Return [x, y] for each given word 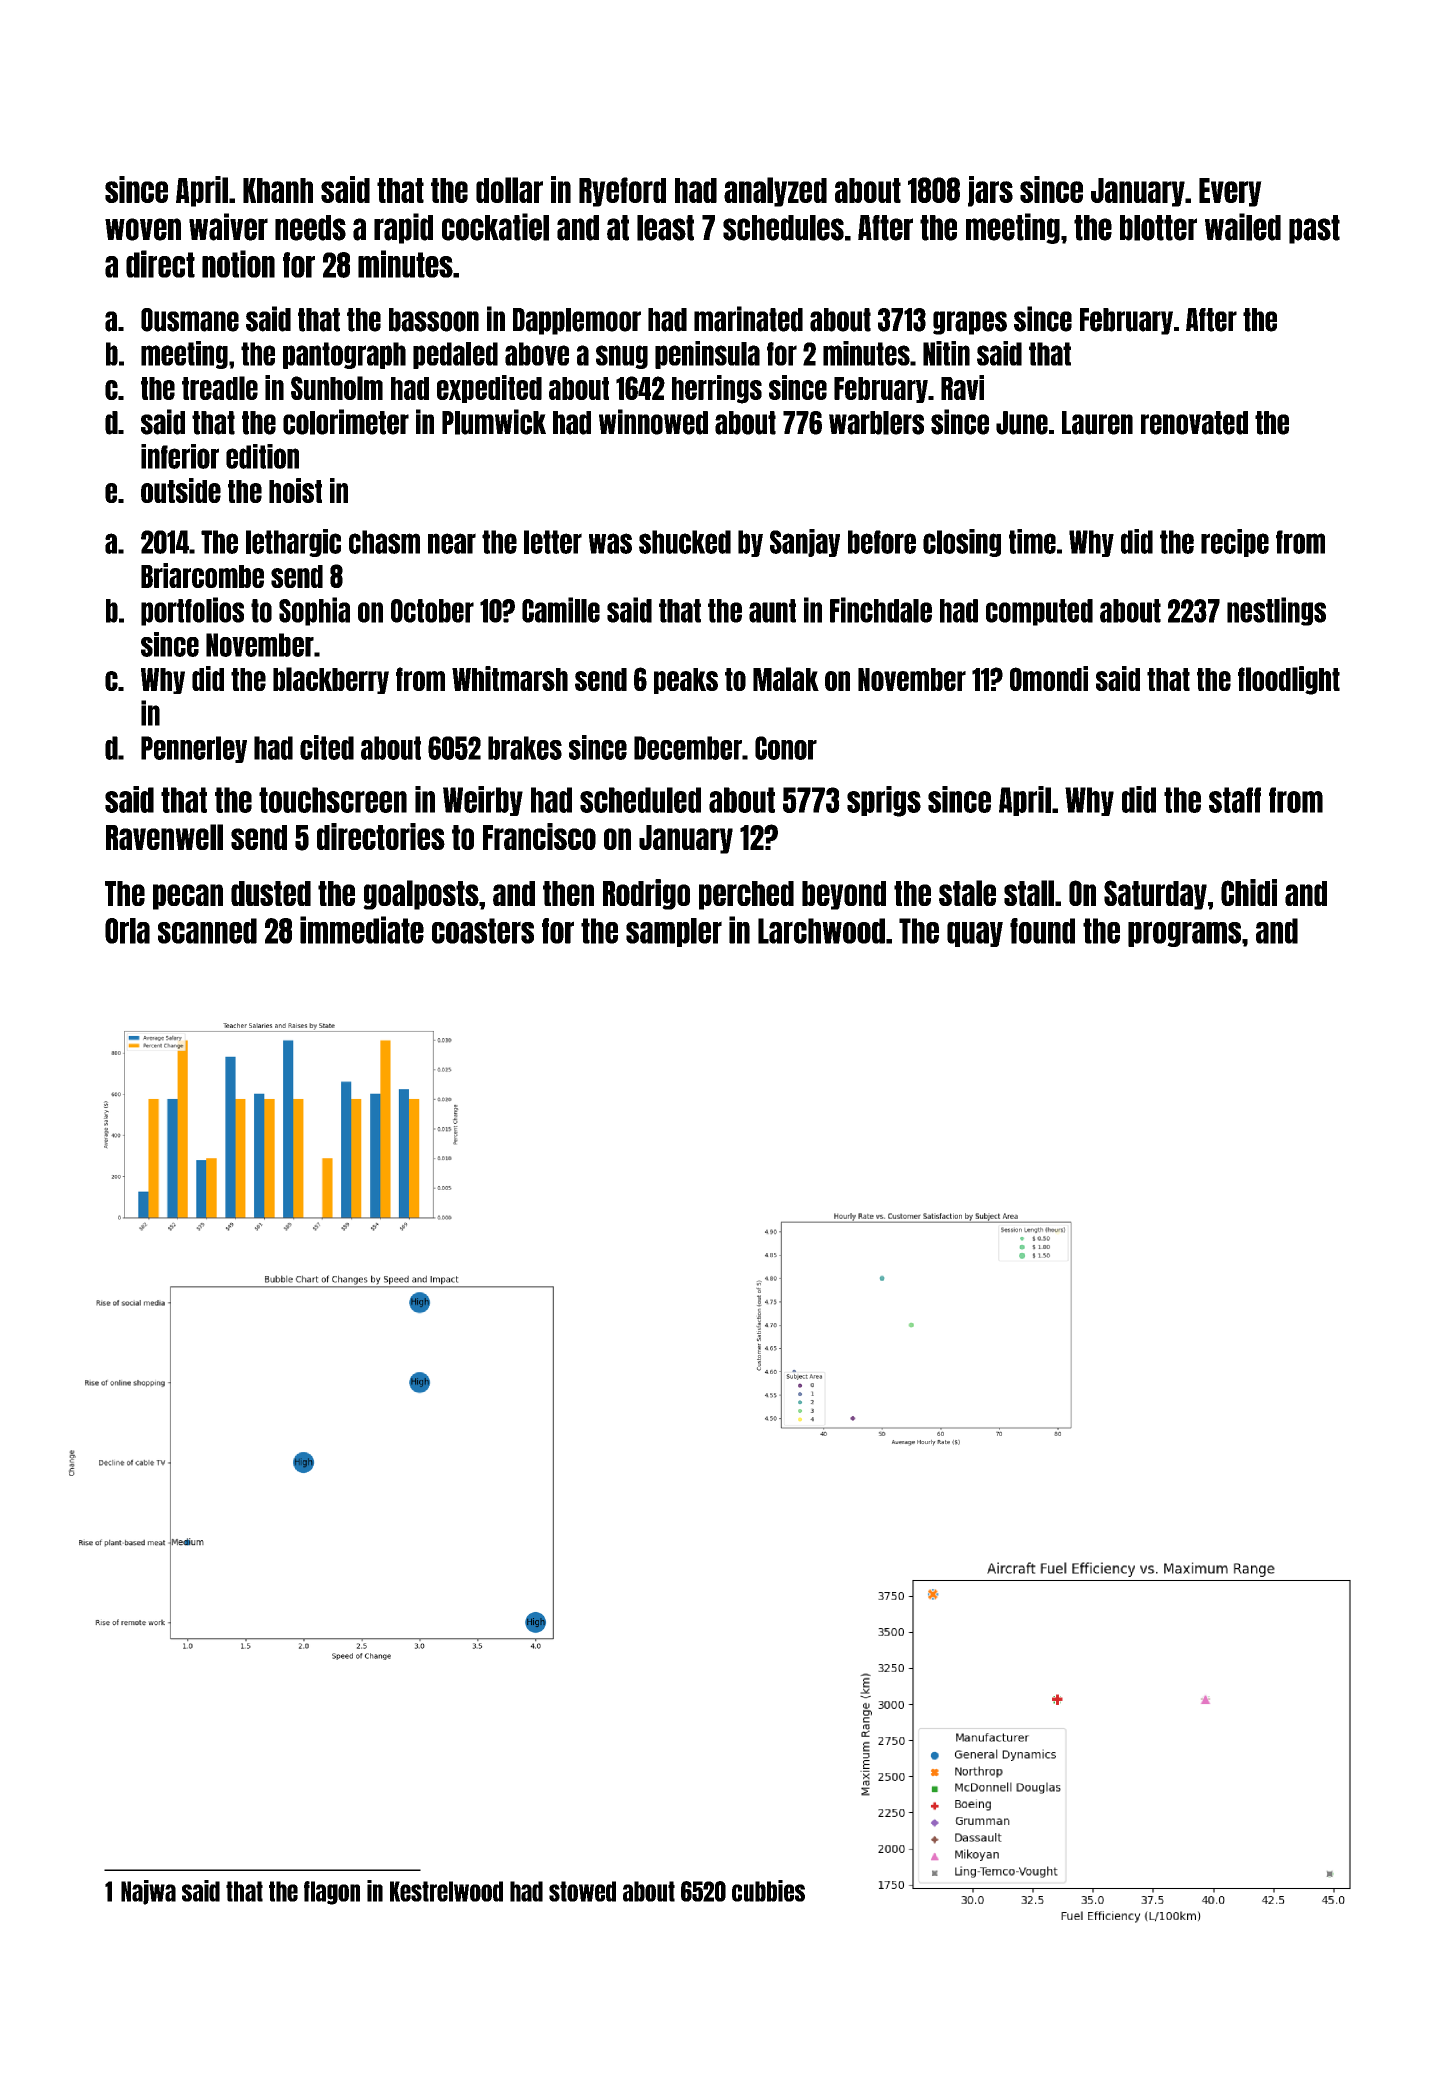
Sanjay [805, 543]
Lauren [1097, 423]
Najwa [148, 1892]
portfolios [192, 611]
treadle [220, 388]
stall [1029, 893]
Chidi [1249, 892]
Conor [786, 748]
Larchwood [821, 931]
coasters [483, 931]
